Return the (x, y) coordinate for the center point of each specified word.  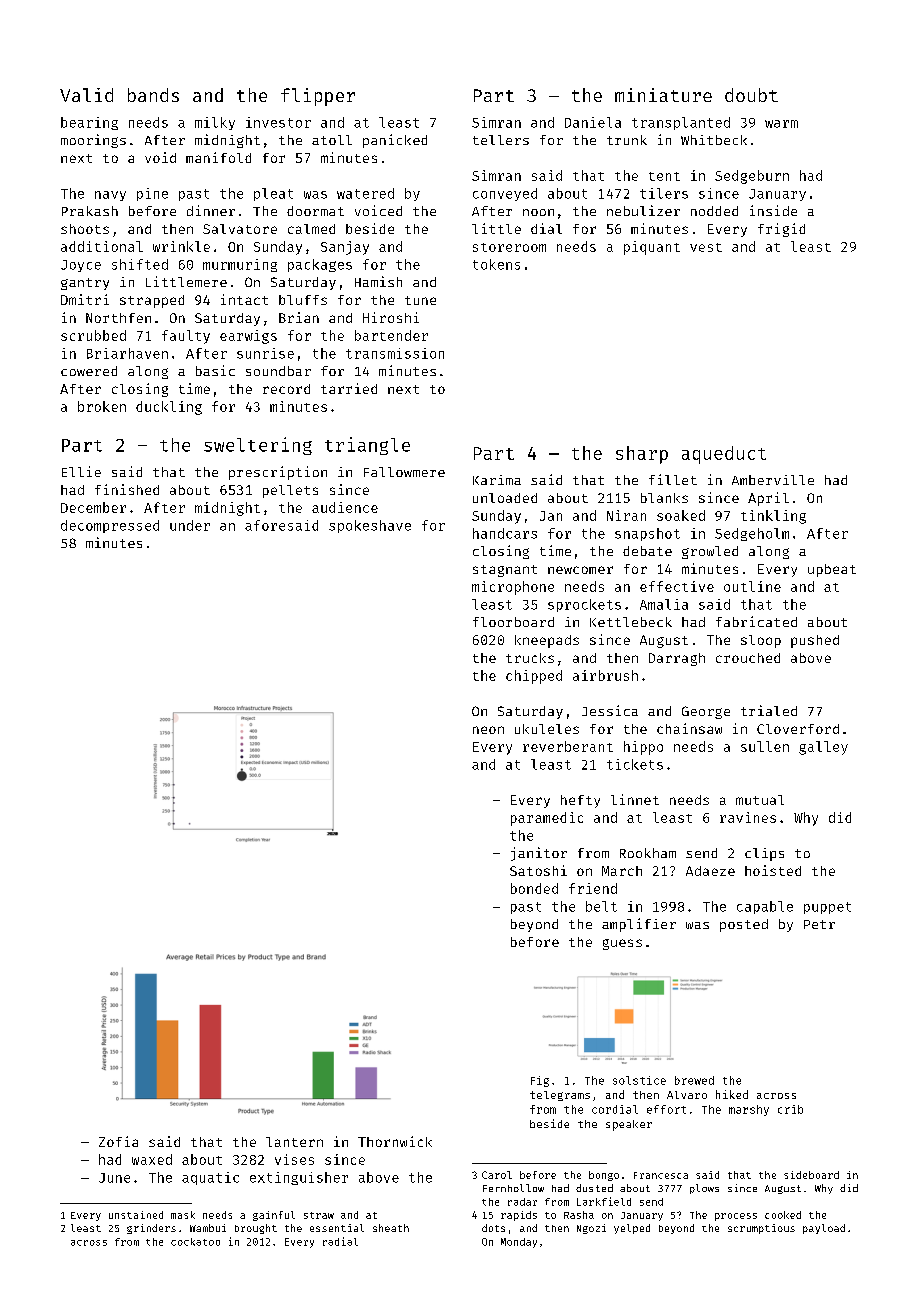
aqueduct (724, 455)
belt (601, 906)
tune (420, 300)
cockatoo (195, 1242)
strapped (152, 301)
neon (488, 730)
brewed (694, 1080)
